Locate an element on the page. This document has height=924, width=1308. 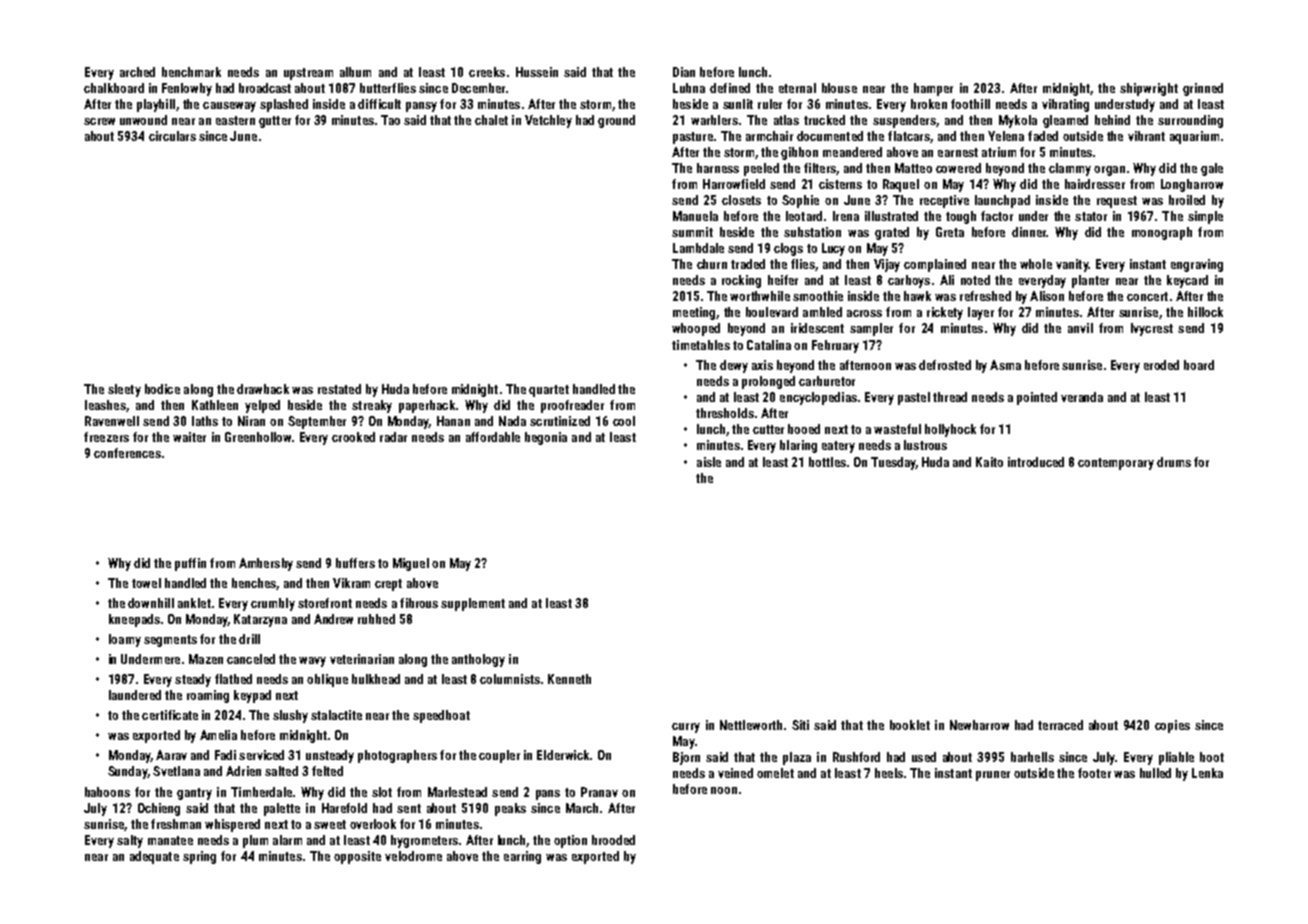
Hussein is located at coordinates (537, 72).
